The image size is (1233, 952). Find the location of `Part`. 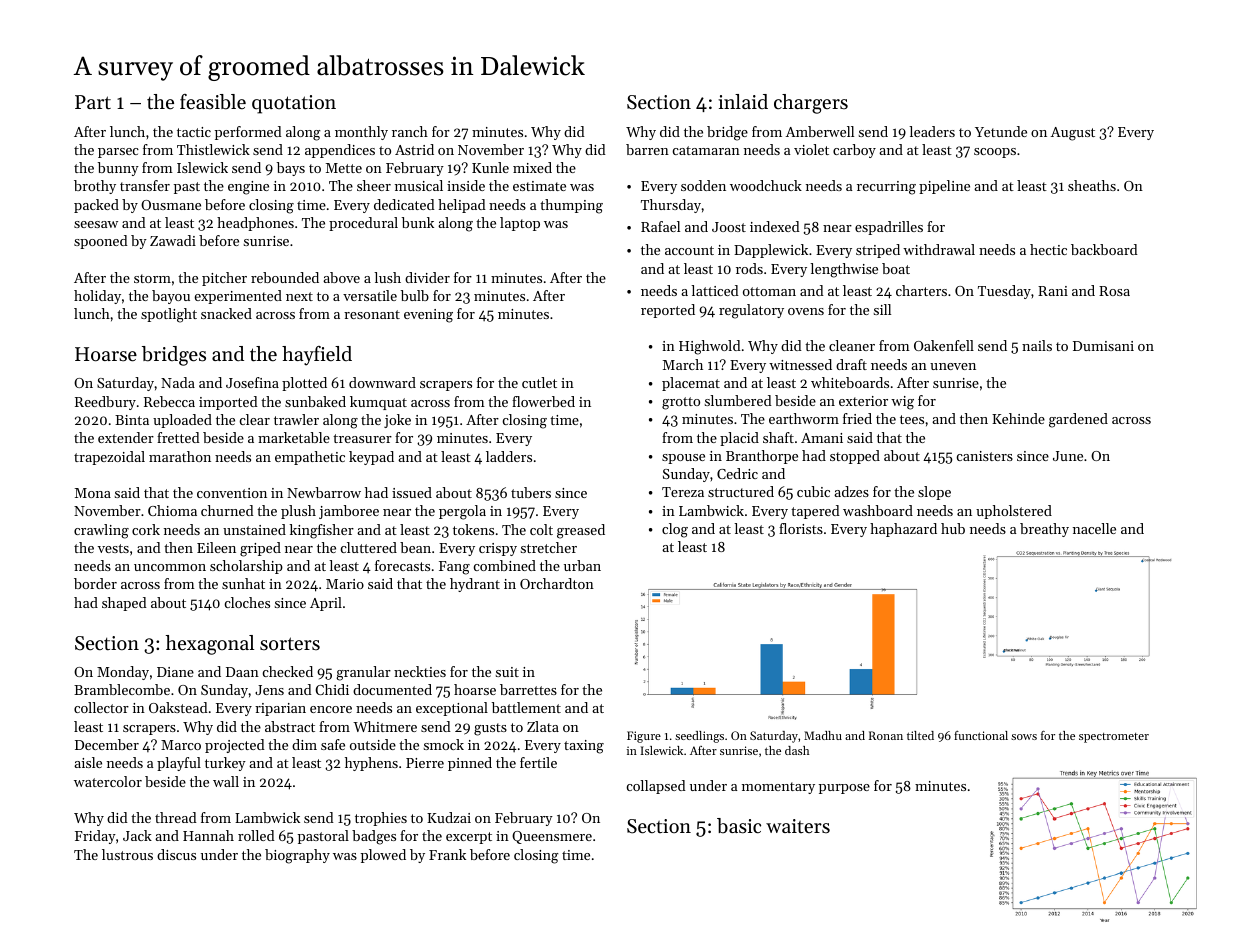

Part is located at coordinates (93, 102).
